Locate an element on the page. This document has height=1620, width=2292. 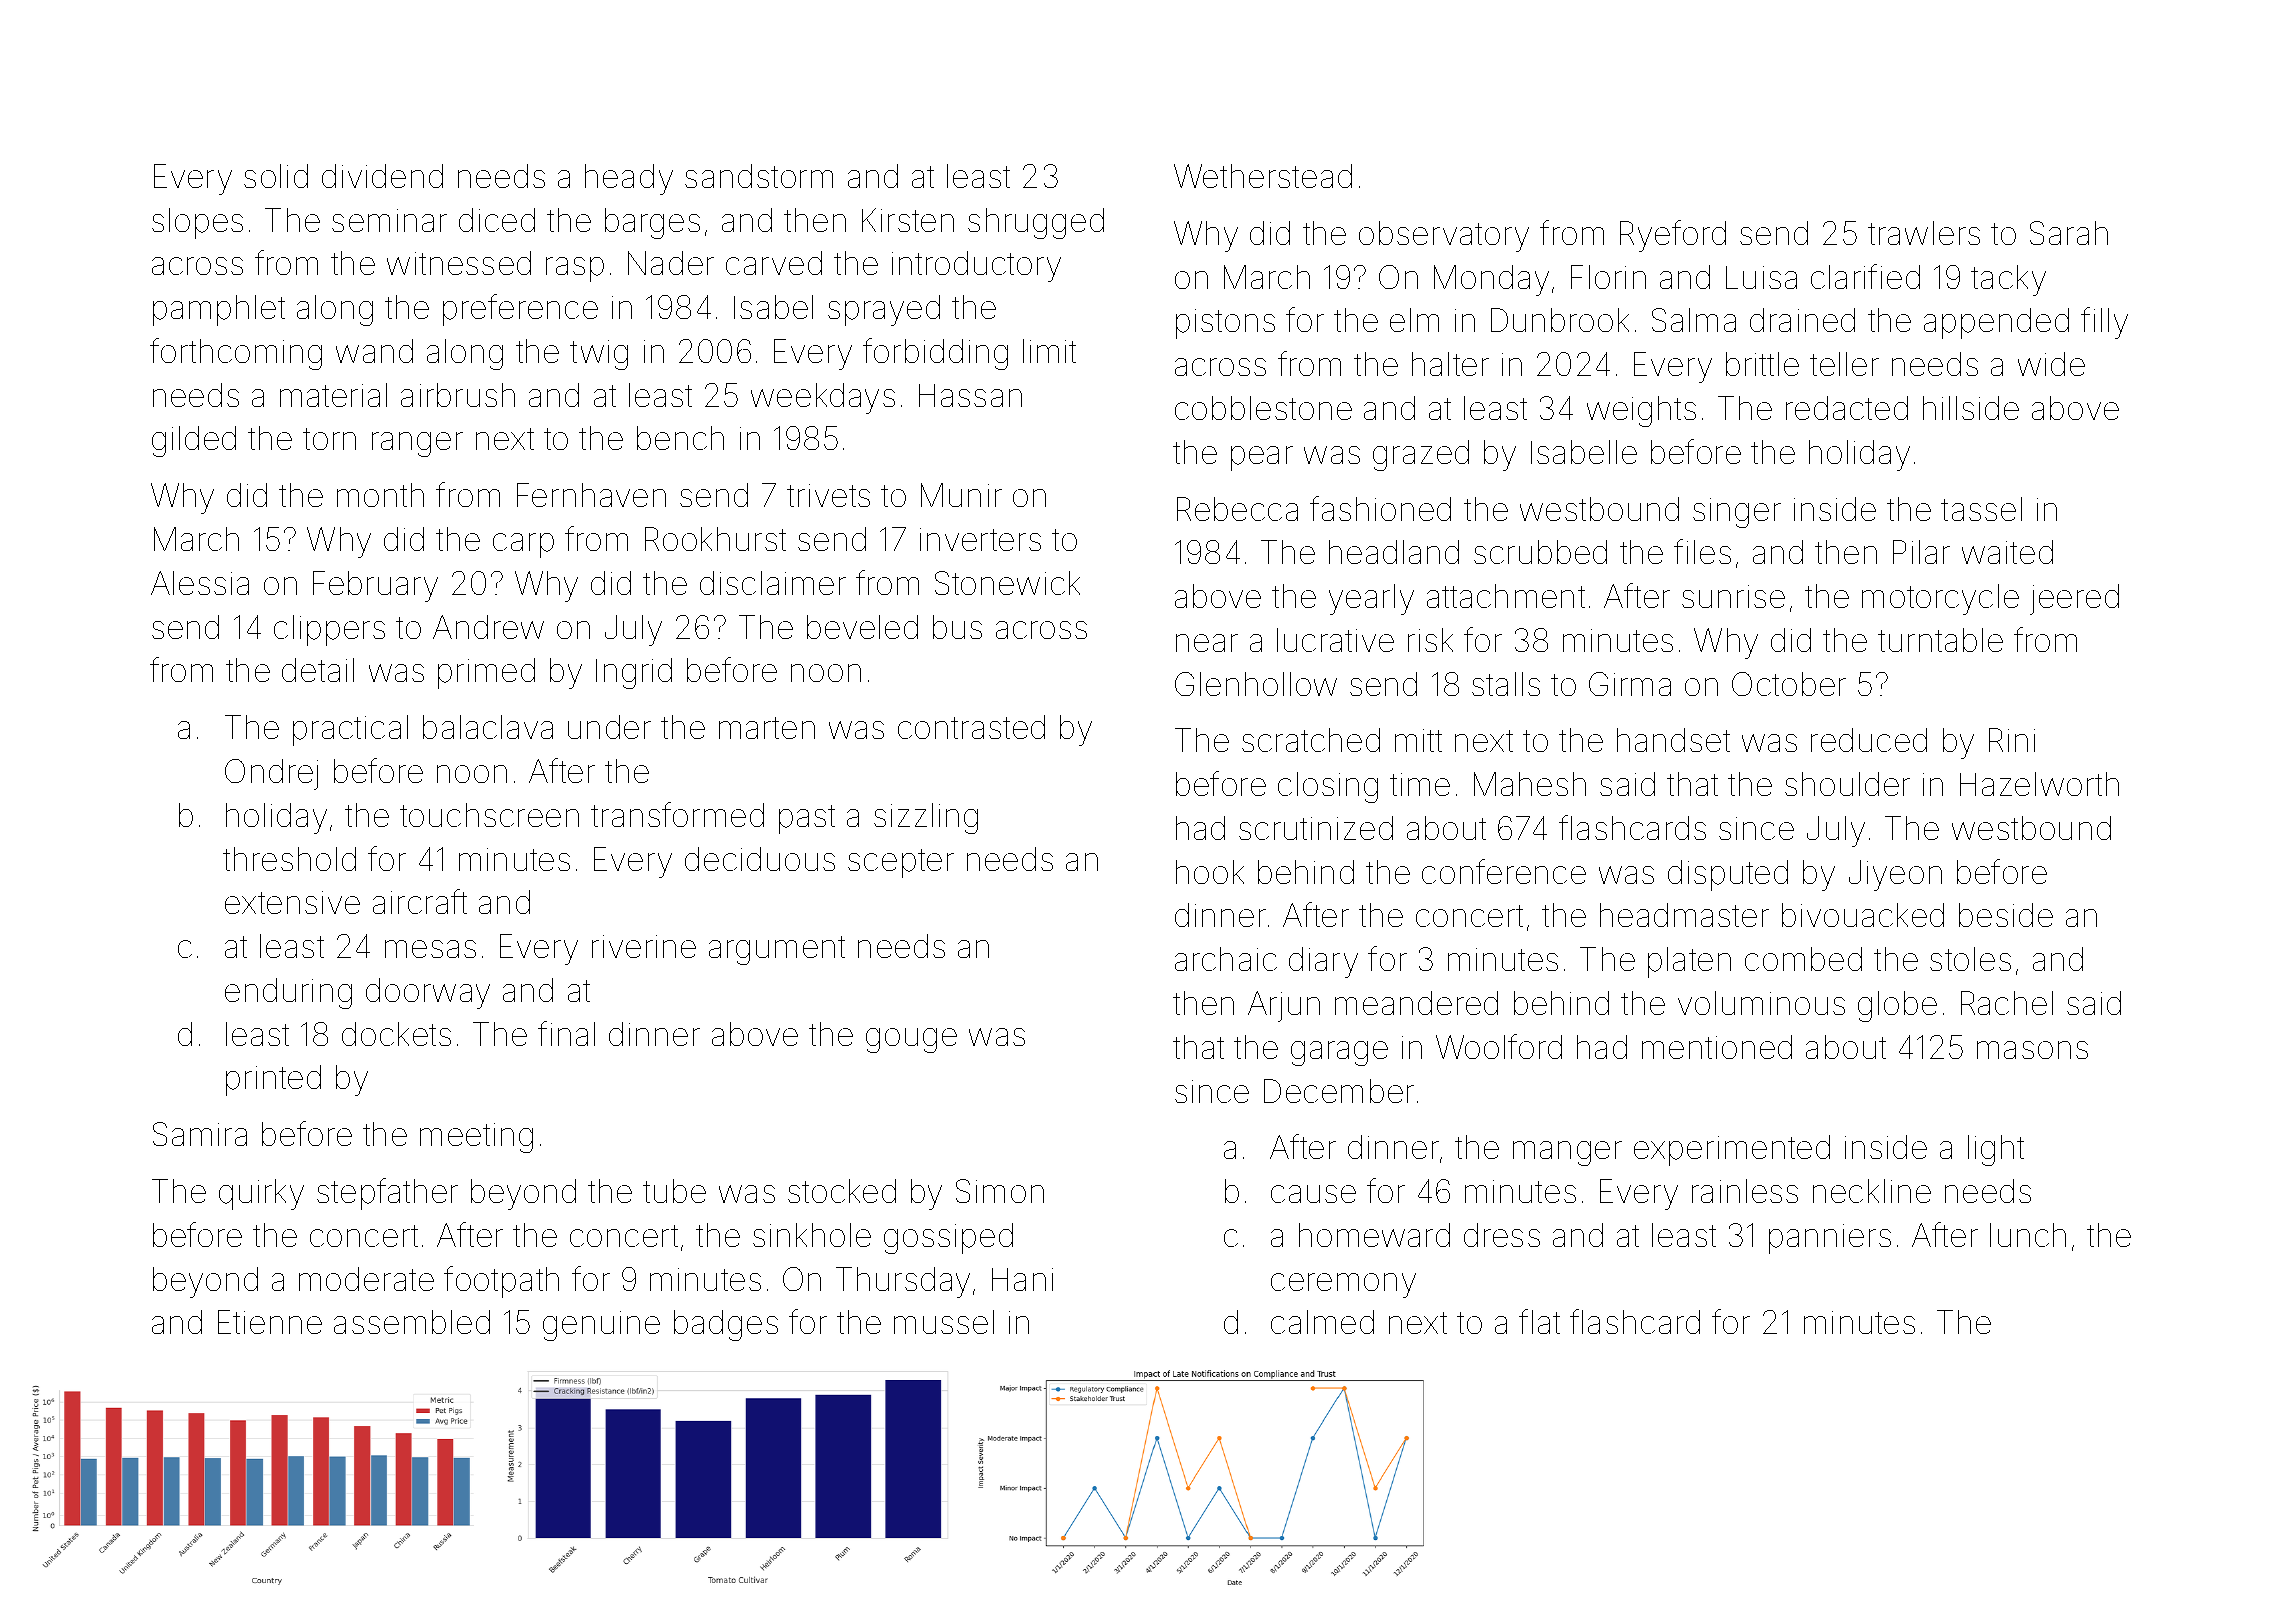
carp is located at coordinates (523, 545).
